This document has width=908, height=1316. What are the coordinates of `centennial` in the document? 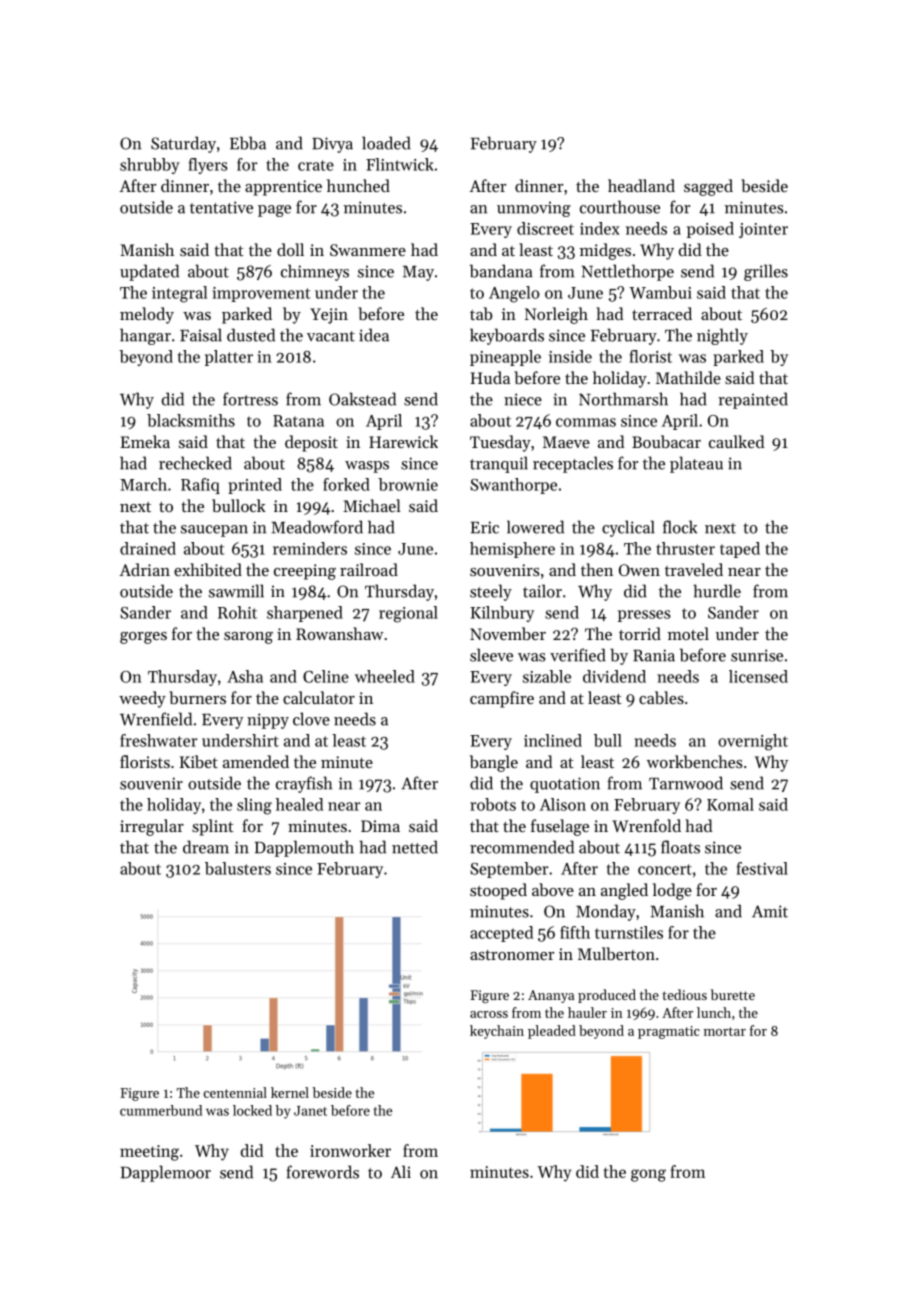 It's located at (235, 1092).
